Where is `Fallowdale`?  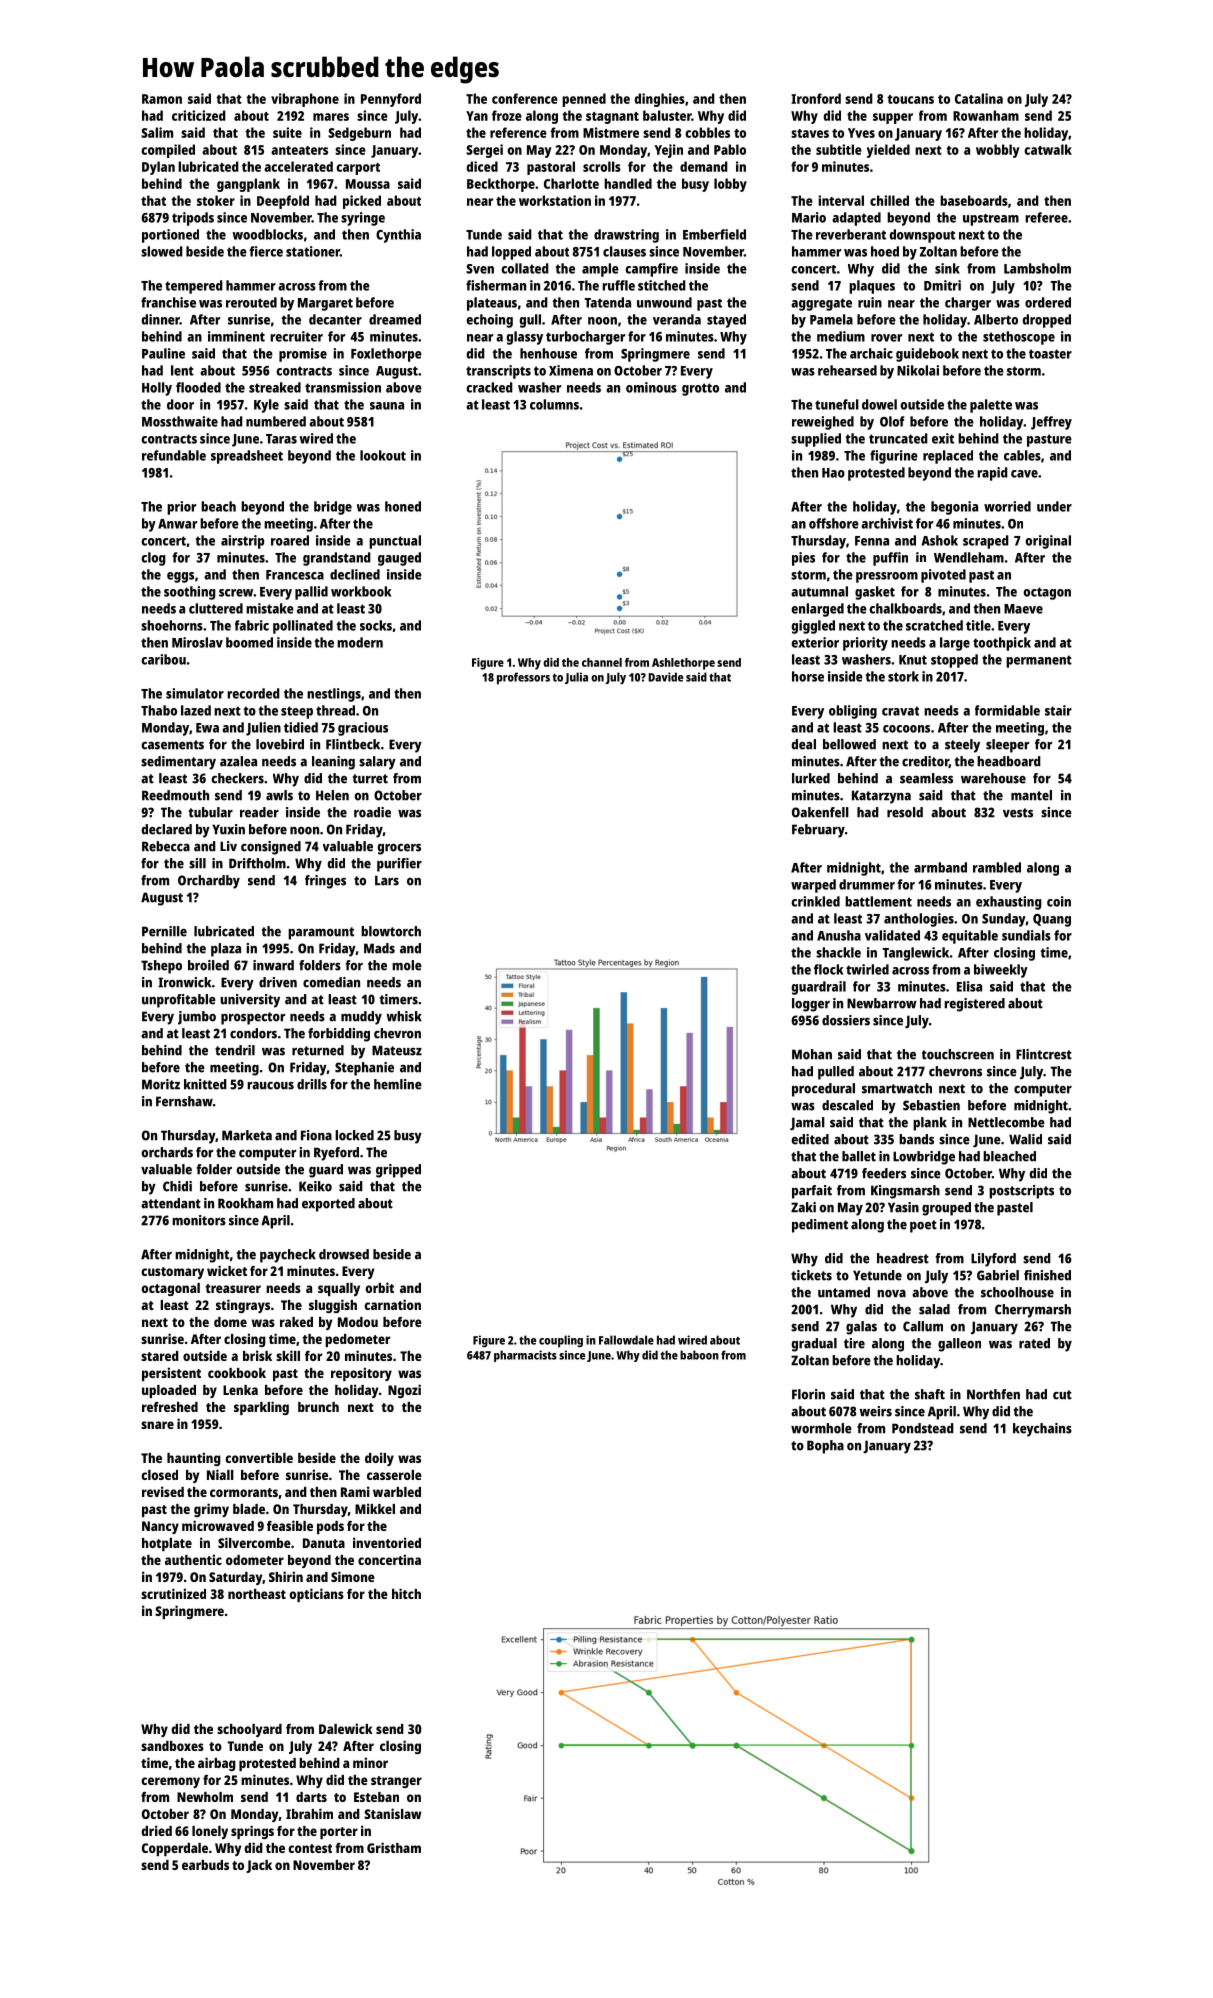
Fallowdale is located at coordinates (626, 1340).
